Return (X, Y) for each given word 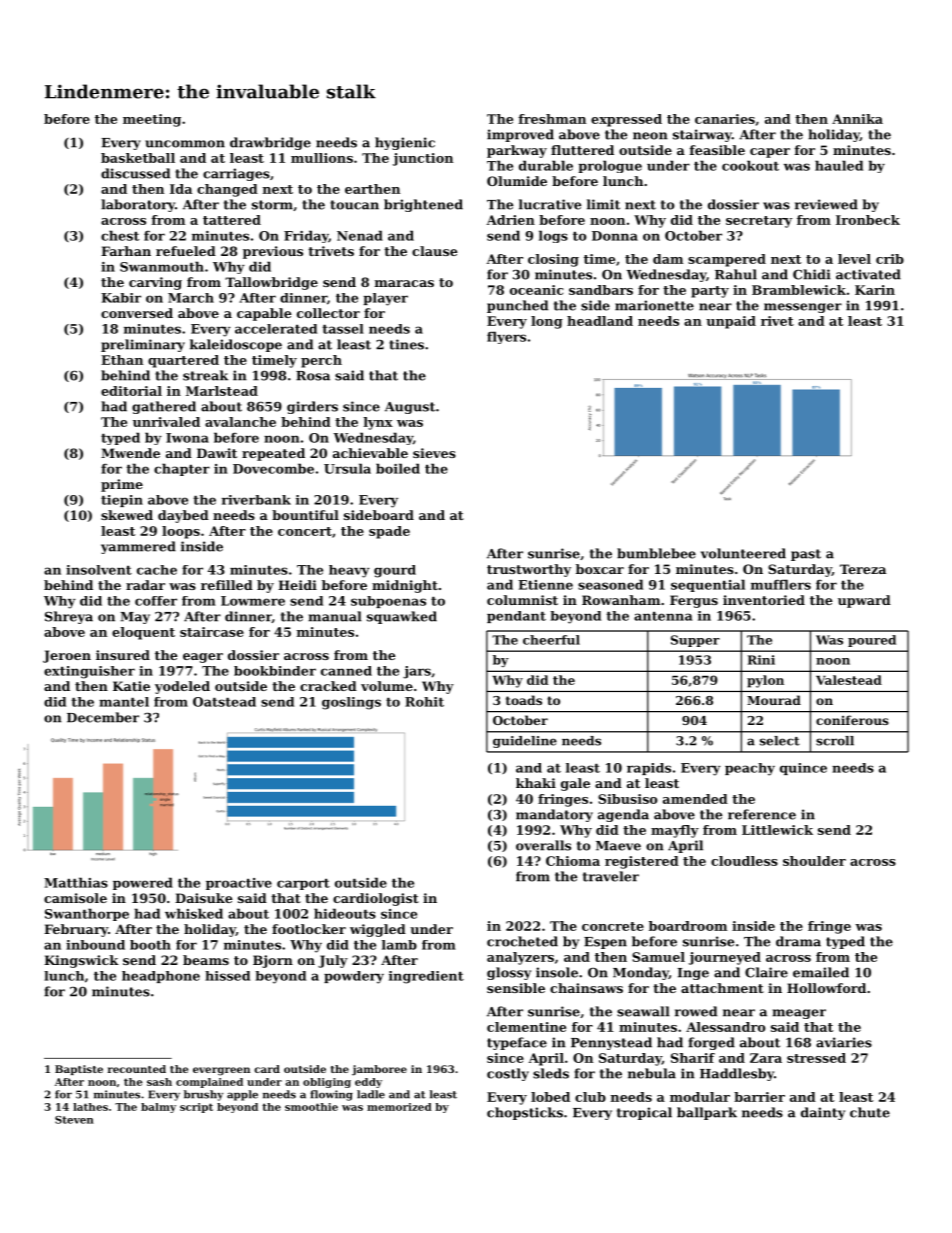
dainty (823, 1113)
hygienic (405, 143)
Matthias (76, 882)
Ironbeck (868, 220)
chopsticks (525, 1113)
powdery (354, 977)
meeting (152, 120)
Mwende (130, 453)
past (806, 555)
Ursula (347, 468)
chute (870, 1112)
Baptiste (79, 1070)
